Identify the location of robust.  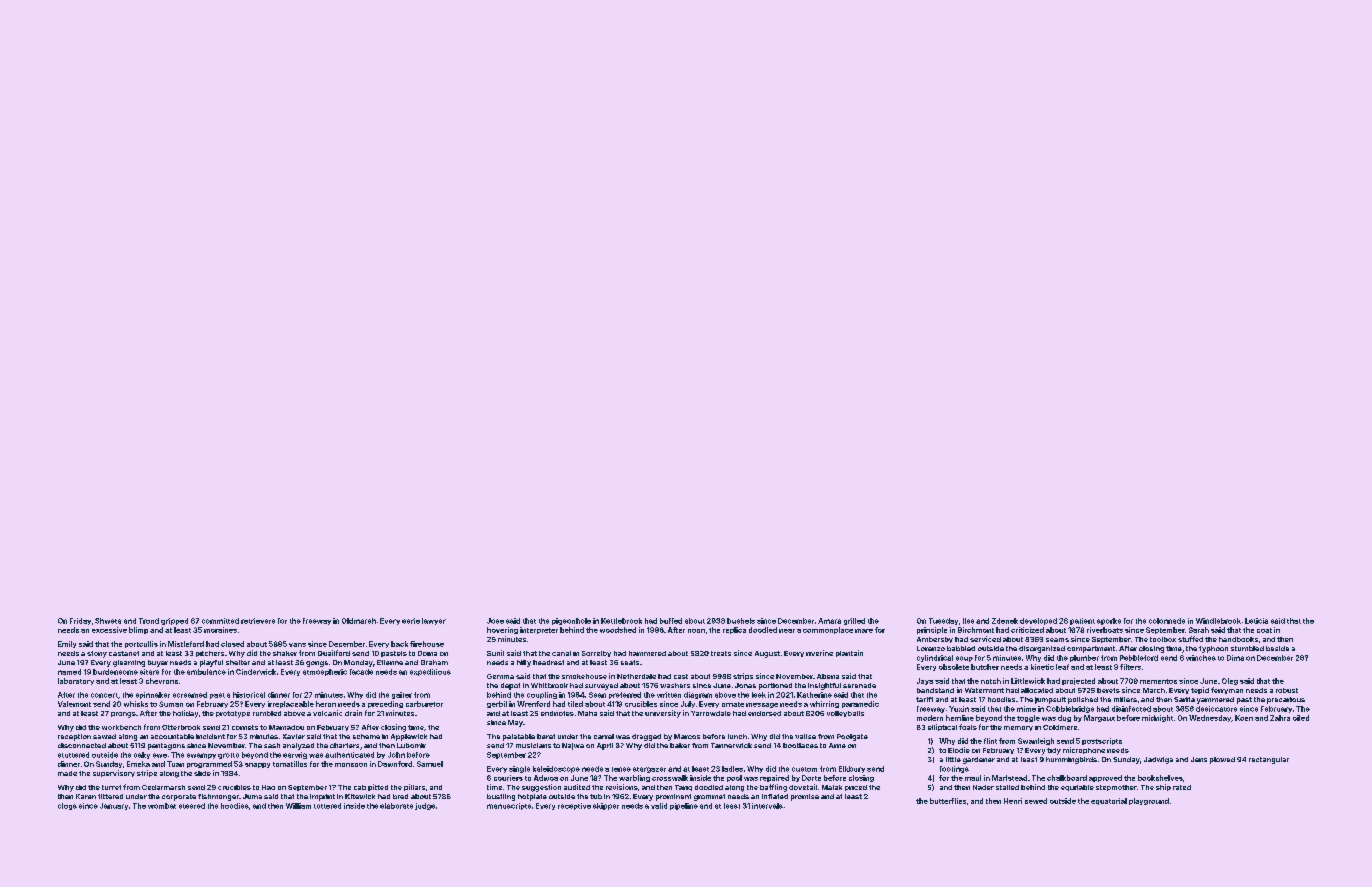
(1287, 690).
